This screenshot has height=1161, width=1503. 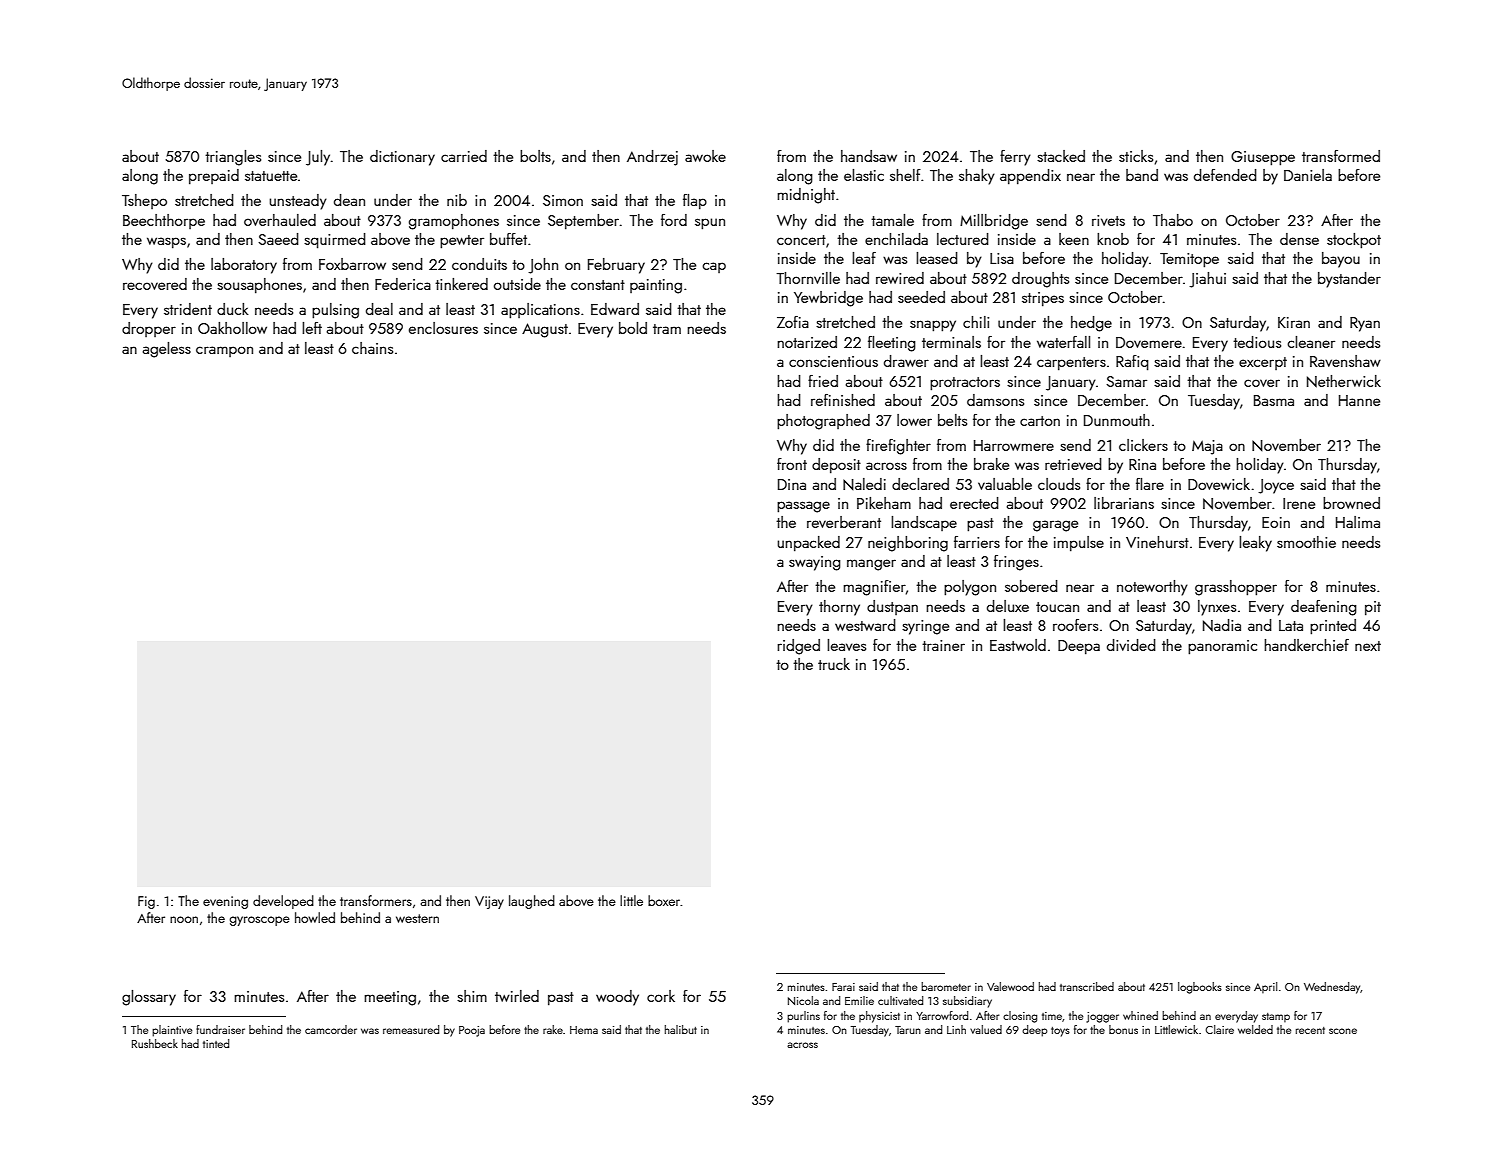 I want to click on July, so click(x=318, y=158).
